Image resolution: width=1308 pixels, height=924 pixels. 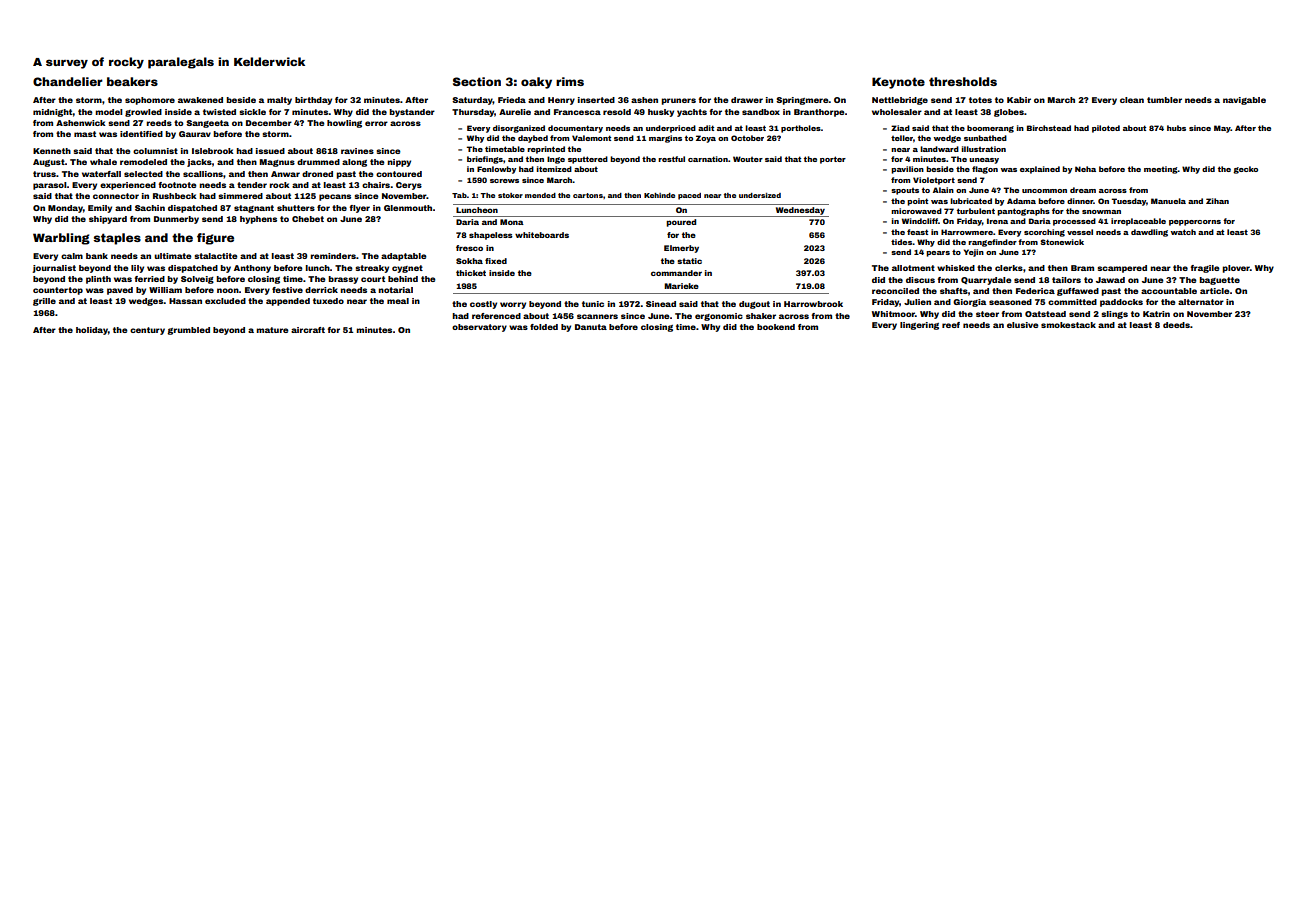 I want to click on rims, so click(x=570, y=81).
